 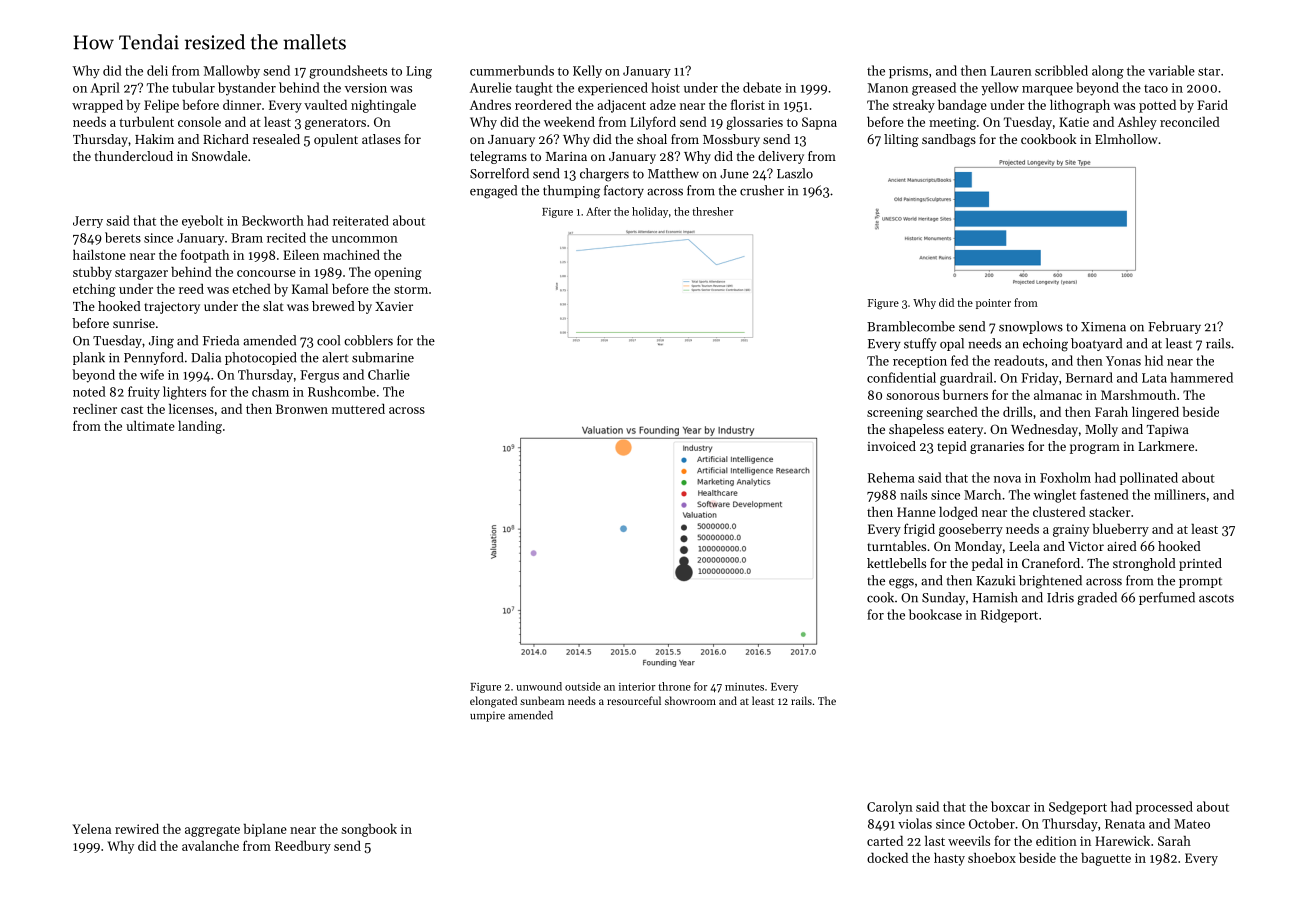 I want to click on potted, so click(x=1157, y=106).
